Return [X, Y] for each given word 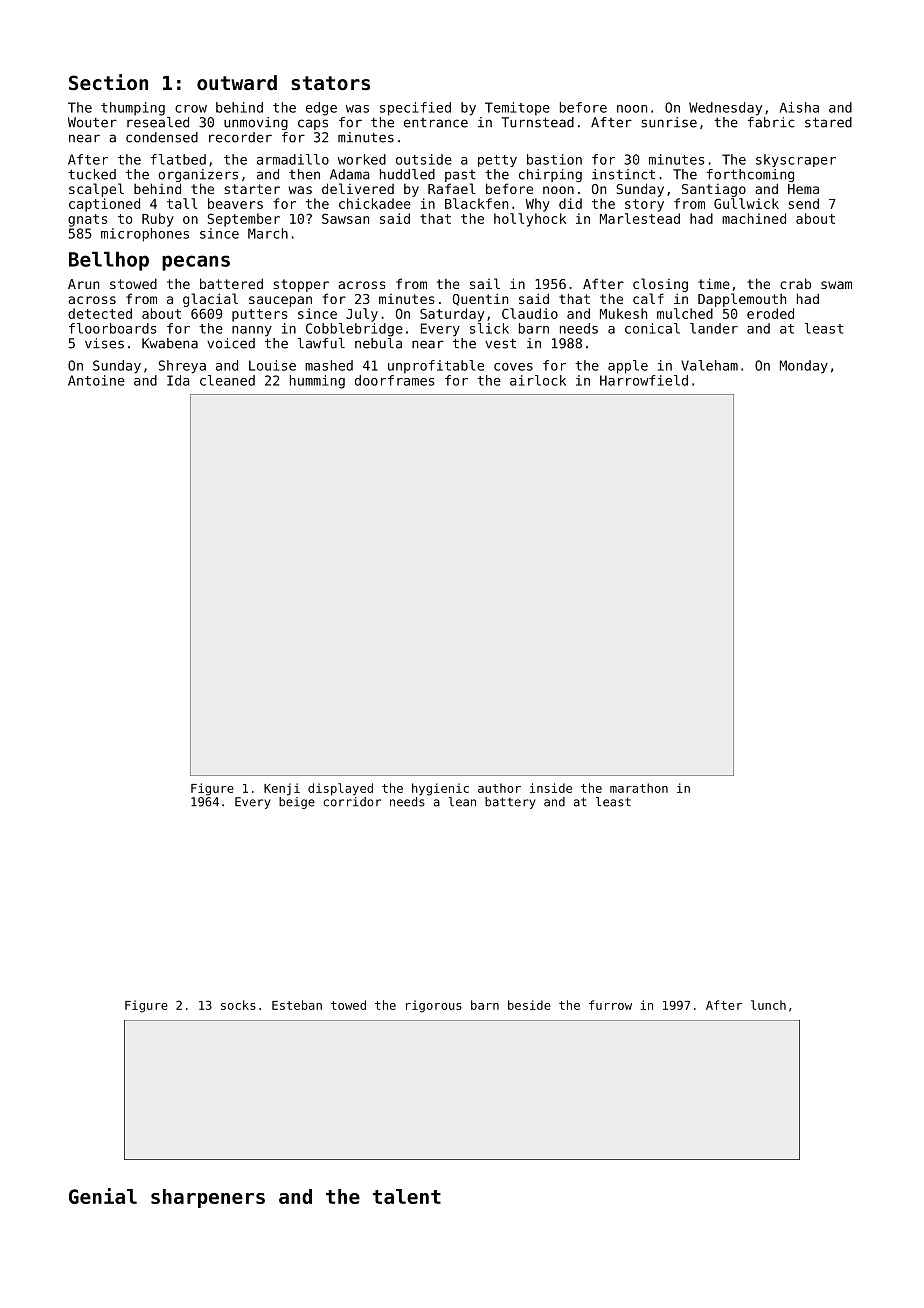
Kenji [282, 789]
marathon [639, 788]
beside [529, 1005]
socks [238, 1005]
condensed [162, 137]
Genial [103, 1196]
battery [510, 803]
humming [317, 382]
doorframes [395, 380]
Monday [804, 367]
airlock [538, 380]
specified [415, 109]
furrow [610, 1005]
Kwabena [170, 343]
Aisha [799, 107]
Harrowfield [644, 380]
